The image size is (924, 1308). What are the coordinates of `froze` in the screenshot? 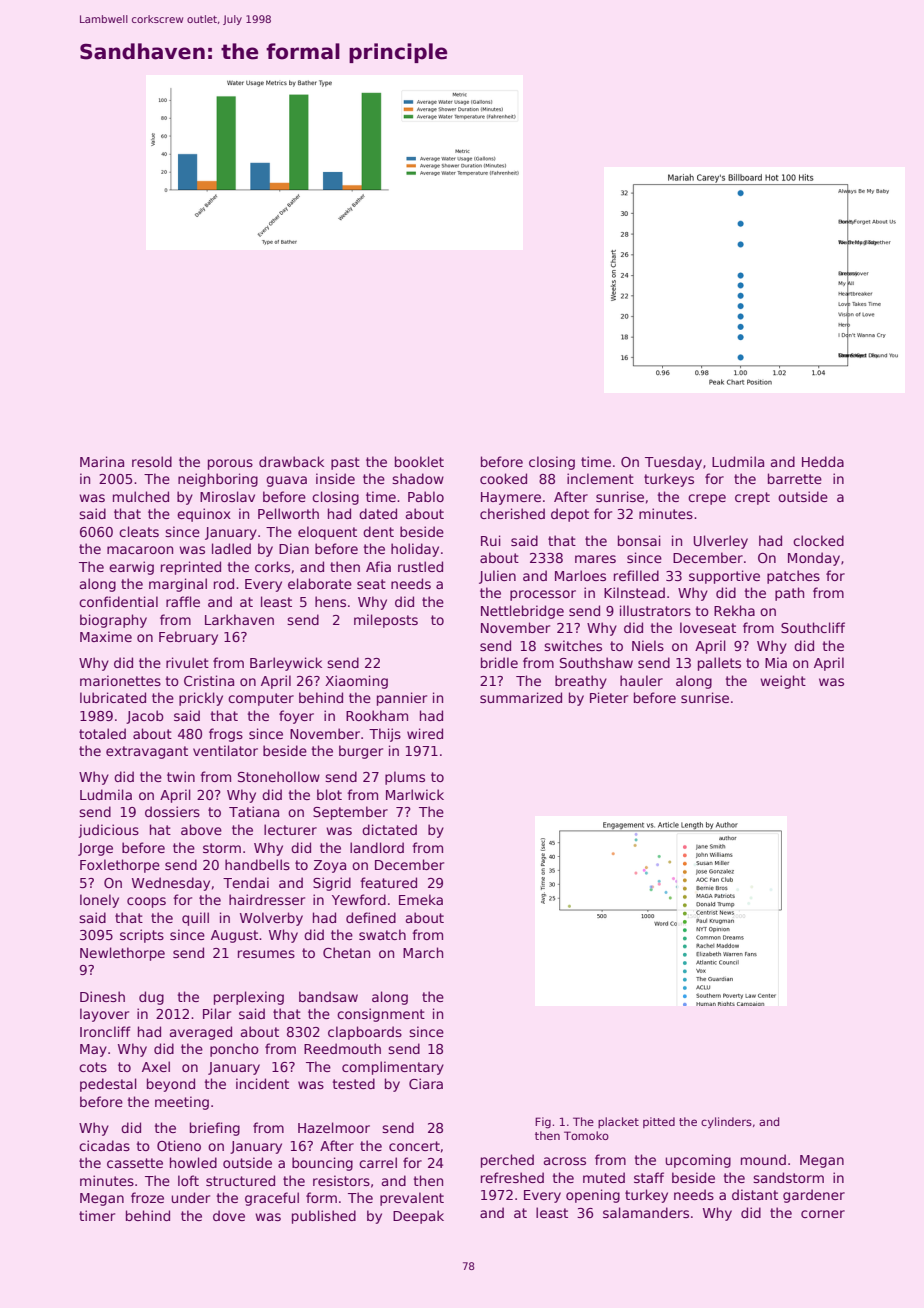 It's located at (147, 1197).
